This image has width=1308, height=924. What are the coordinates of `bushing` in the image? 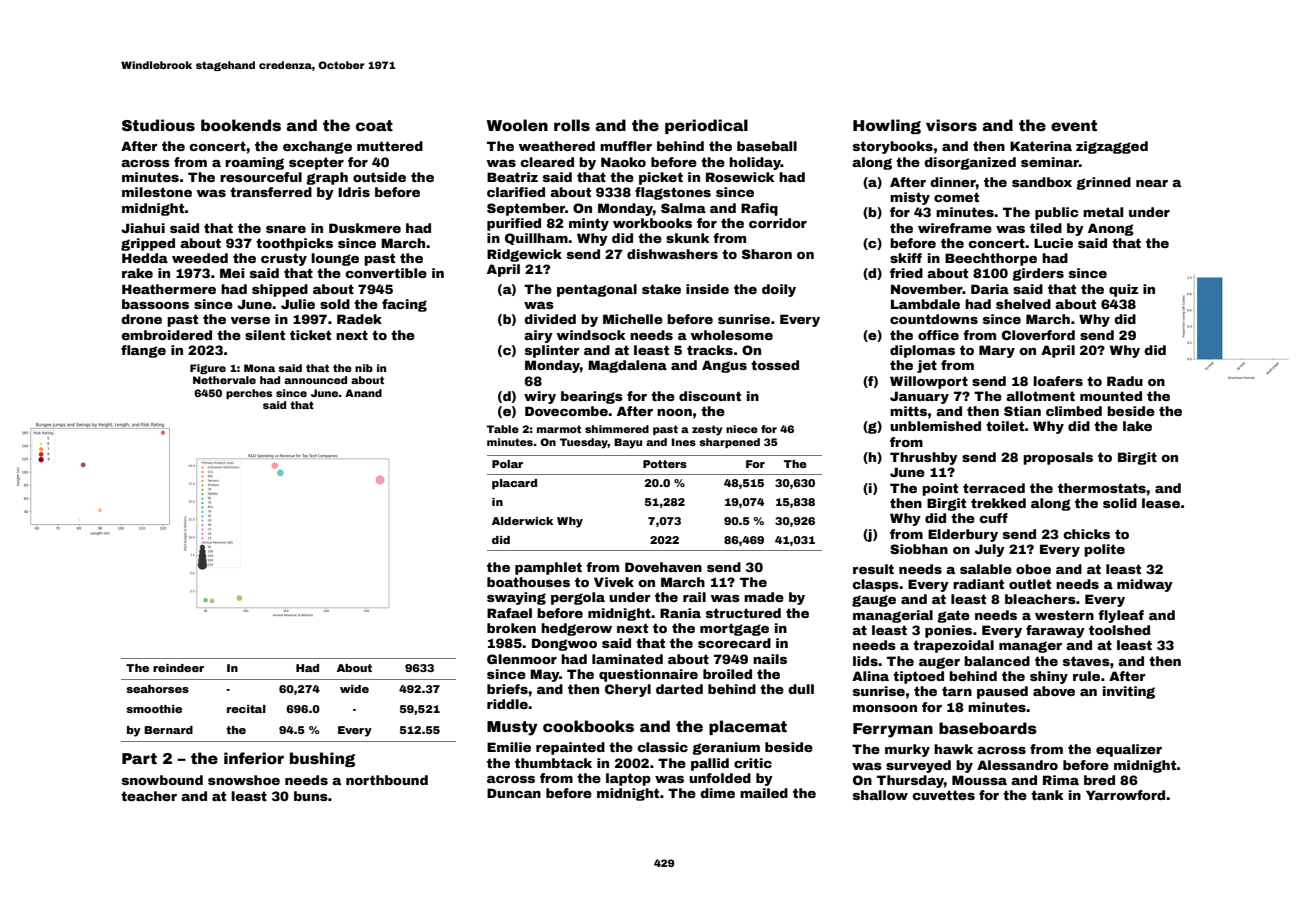 It's located at (322, 759).
